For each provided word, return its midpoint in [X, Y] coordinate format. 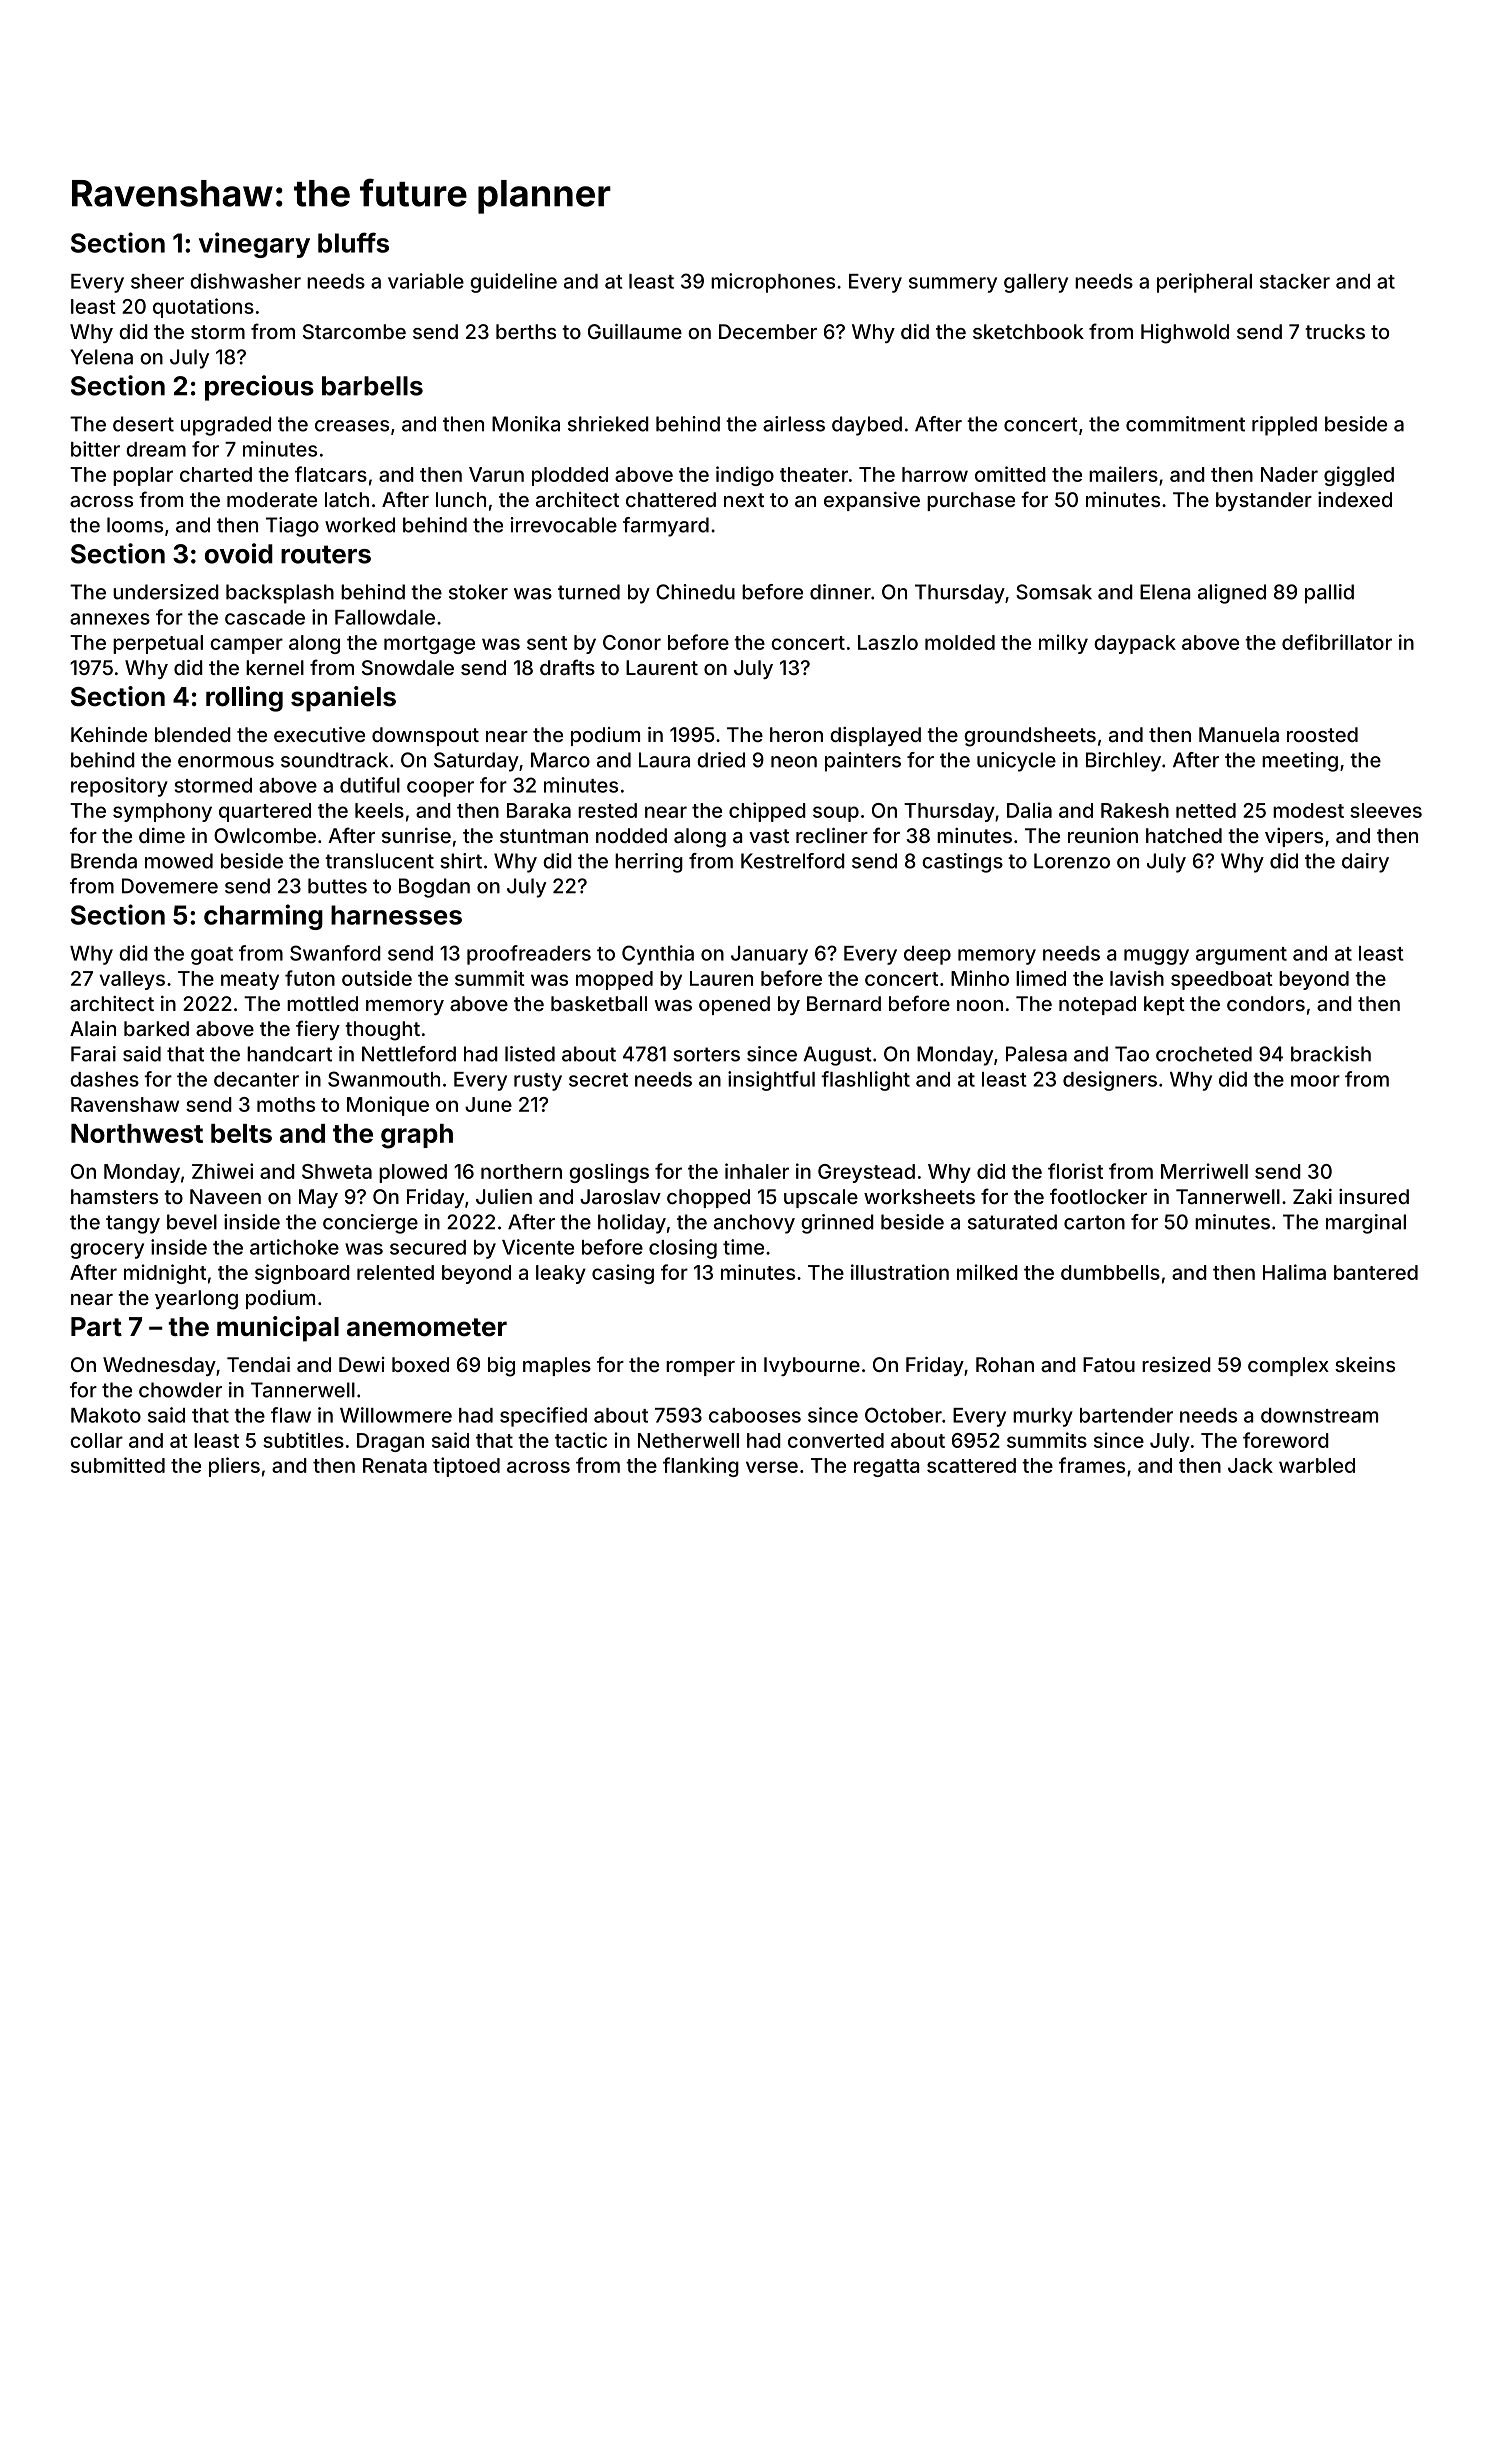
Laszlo [888, 642]
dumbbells [1110, 1272]
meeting [1300, 762]
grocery [107, 1251]
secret [598, 1080]
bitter [95, 449]
